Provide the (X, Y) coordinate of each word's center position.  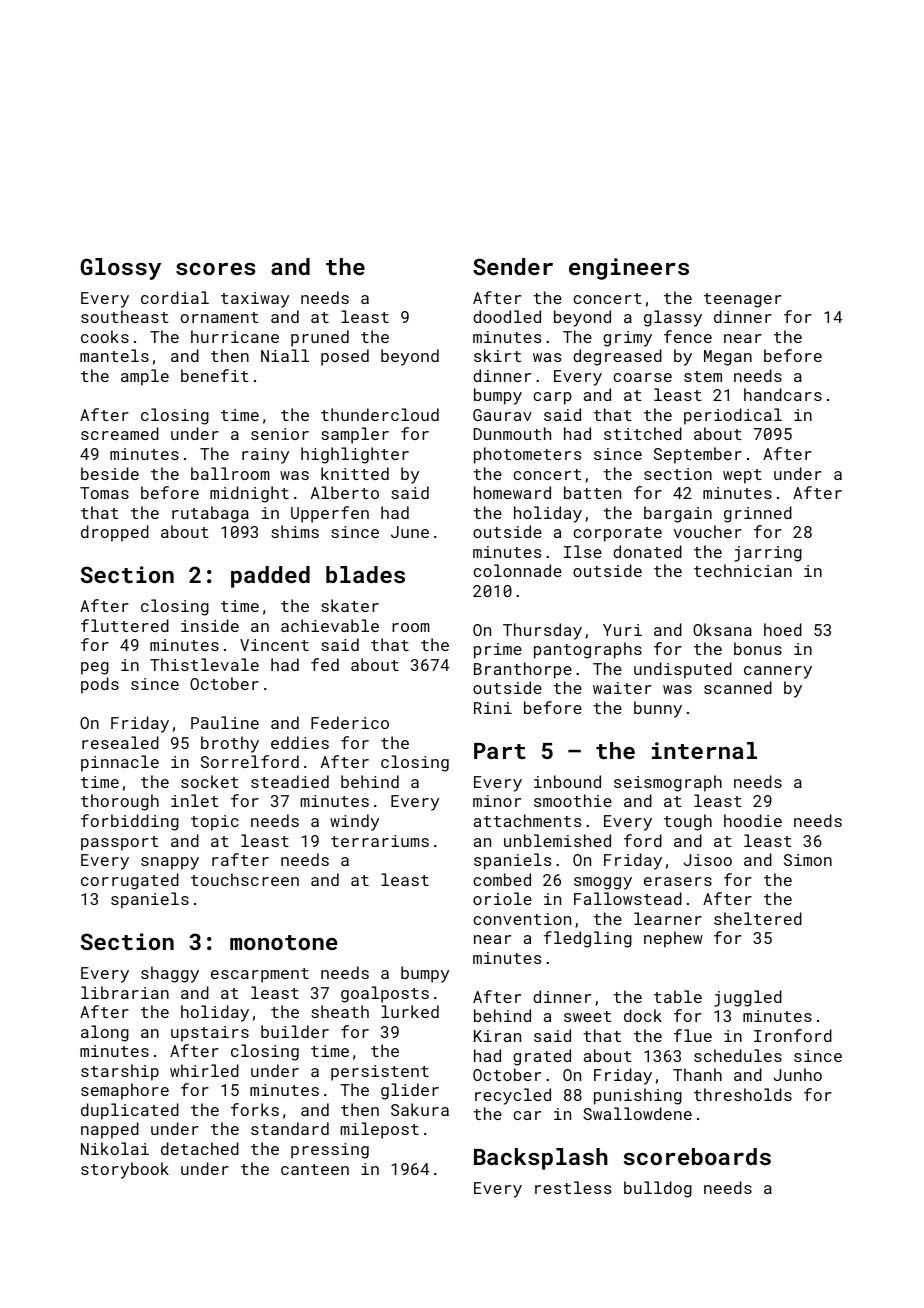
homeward (512, 492)
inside (210, 625)
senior (280, 434)
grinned (758, 514)
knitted (355, 473)
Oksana (722, 629)
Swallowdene (637, 1113)
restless (573, 1187)
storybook (125, 1170)
